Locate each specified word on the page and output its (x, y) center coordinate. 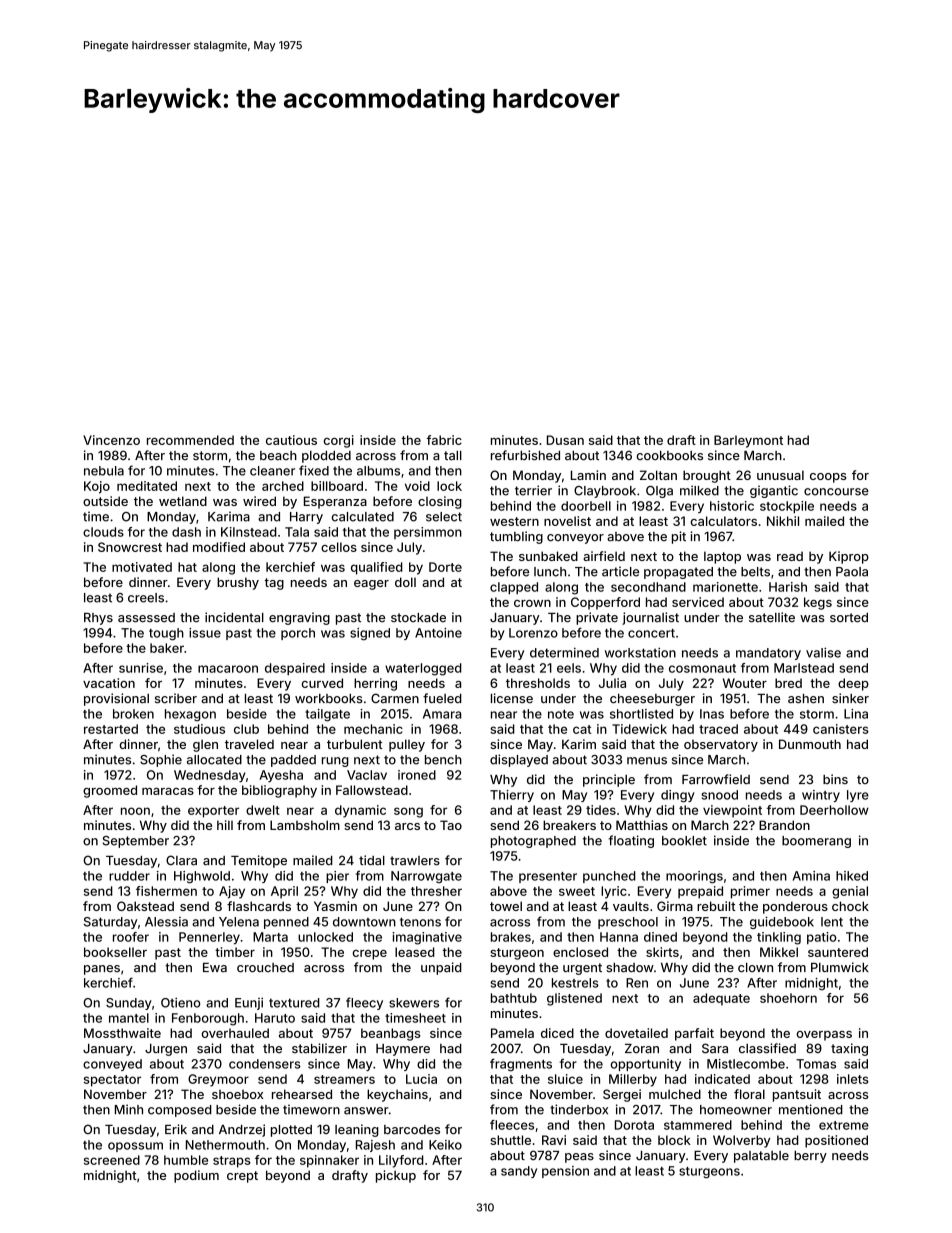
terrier (533, 490)
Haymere (403, 1050)
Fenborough (208, 1019)
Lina (856, 714)
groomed (110, 791)
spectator (112, 1081)
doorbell (586, 506)
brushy (238, 583)
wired (259, 501)
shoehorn (788, 998)
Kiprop (849, 557)
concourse (836, 492)
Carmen (395, 698)
